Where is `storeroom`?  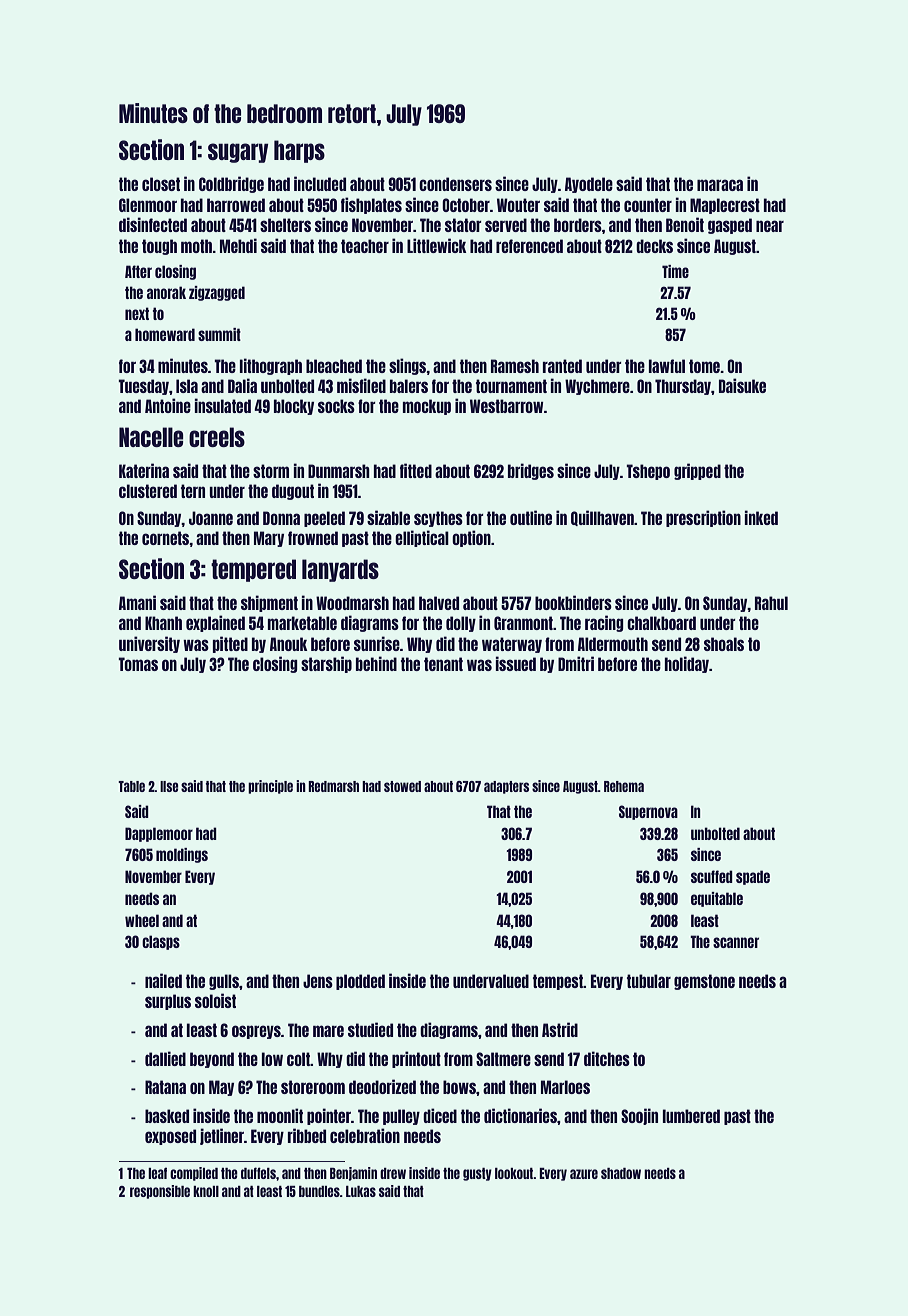
storeroom is located at coordinates (313, 1087).
